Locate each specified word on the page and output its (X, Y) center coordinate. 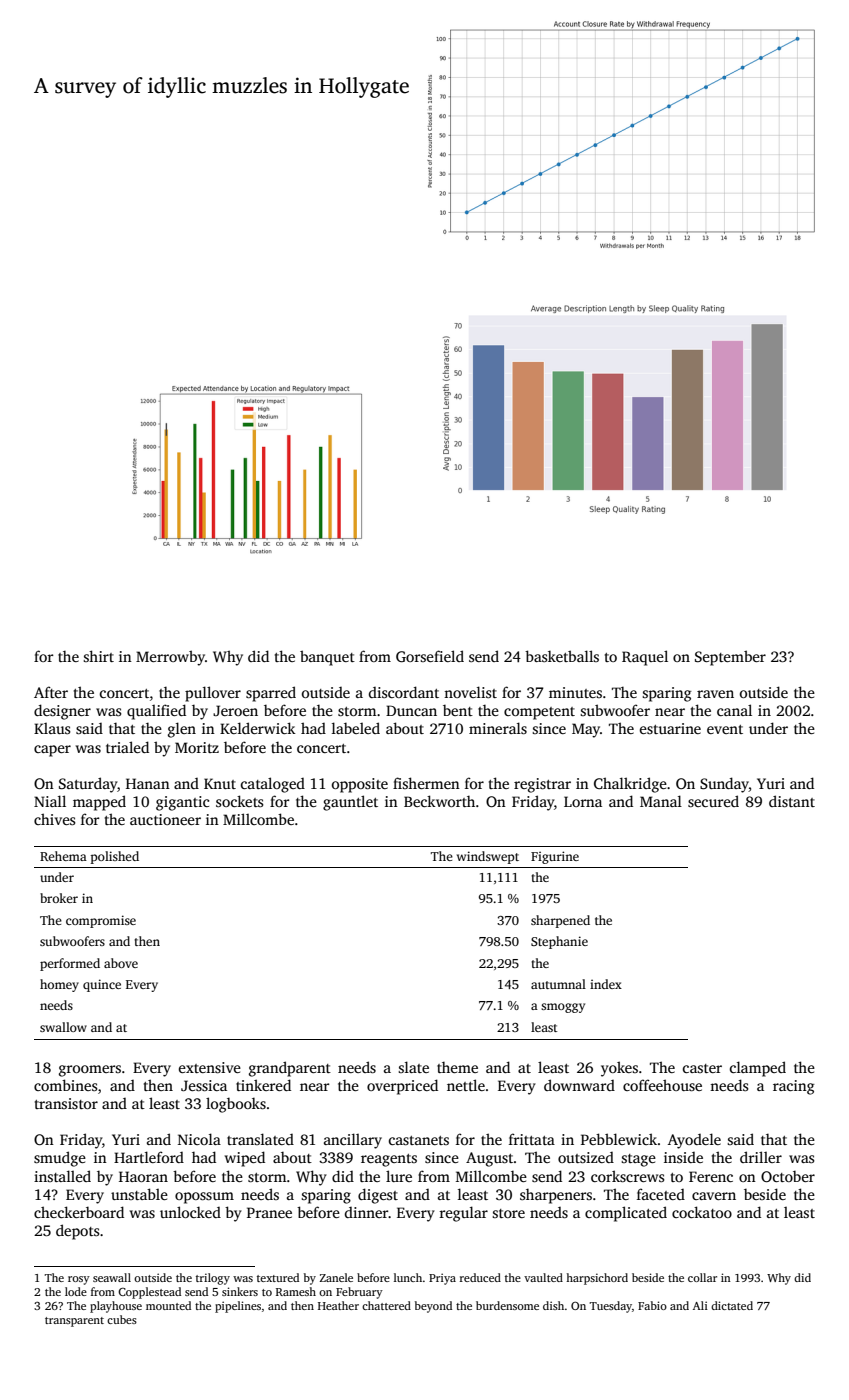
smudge (60, 1159)
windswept (488, 857)
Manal (661, 801)
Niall (50, 801)
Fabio (652, 1305)
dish (553, 1305)
